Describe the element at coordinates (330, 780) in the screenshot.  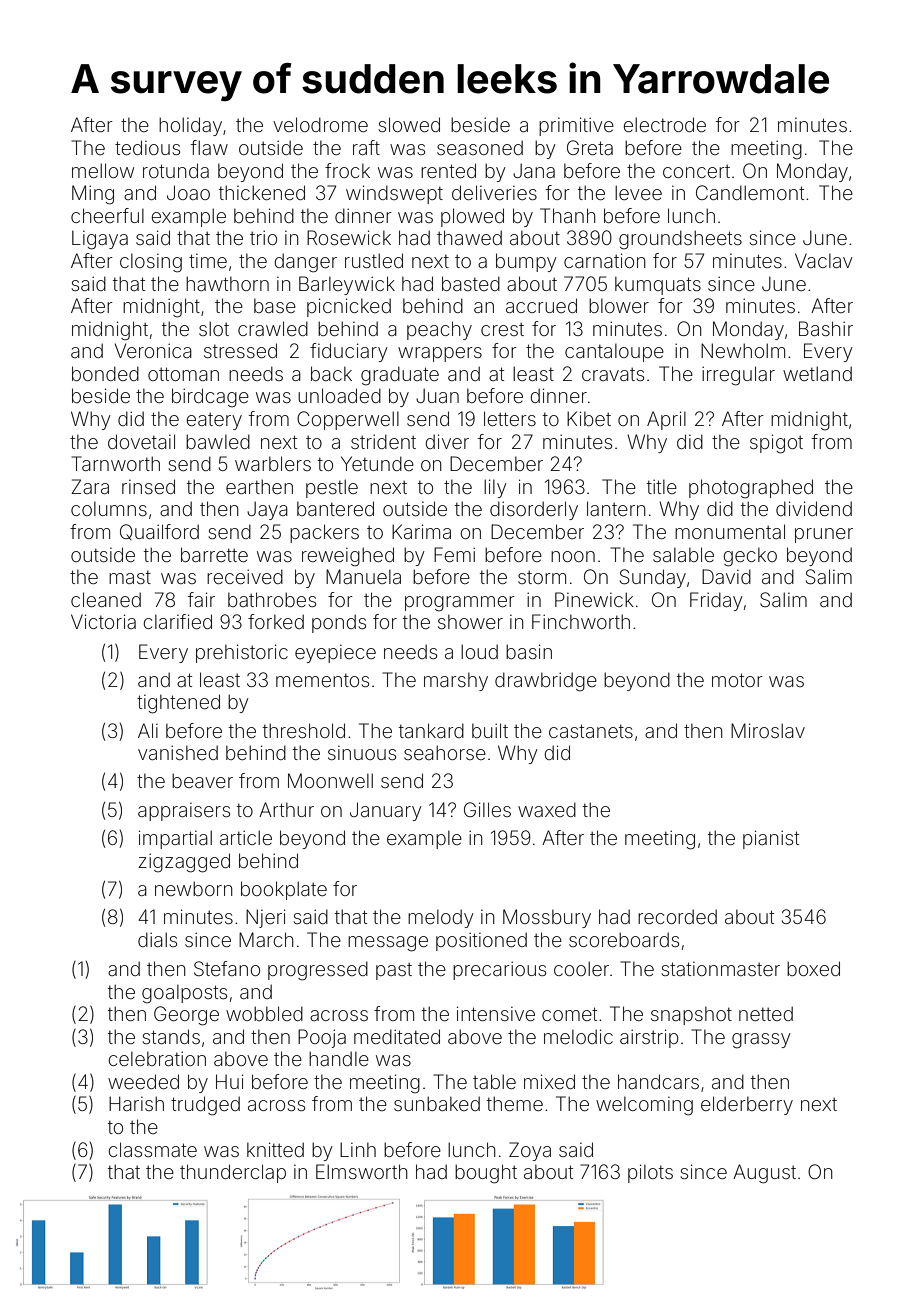
I see `Moonwell` at that location.
